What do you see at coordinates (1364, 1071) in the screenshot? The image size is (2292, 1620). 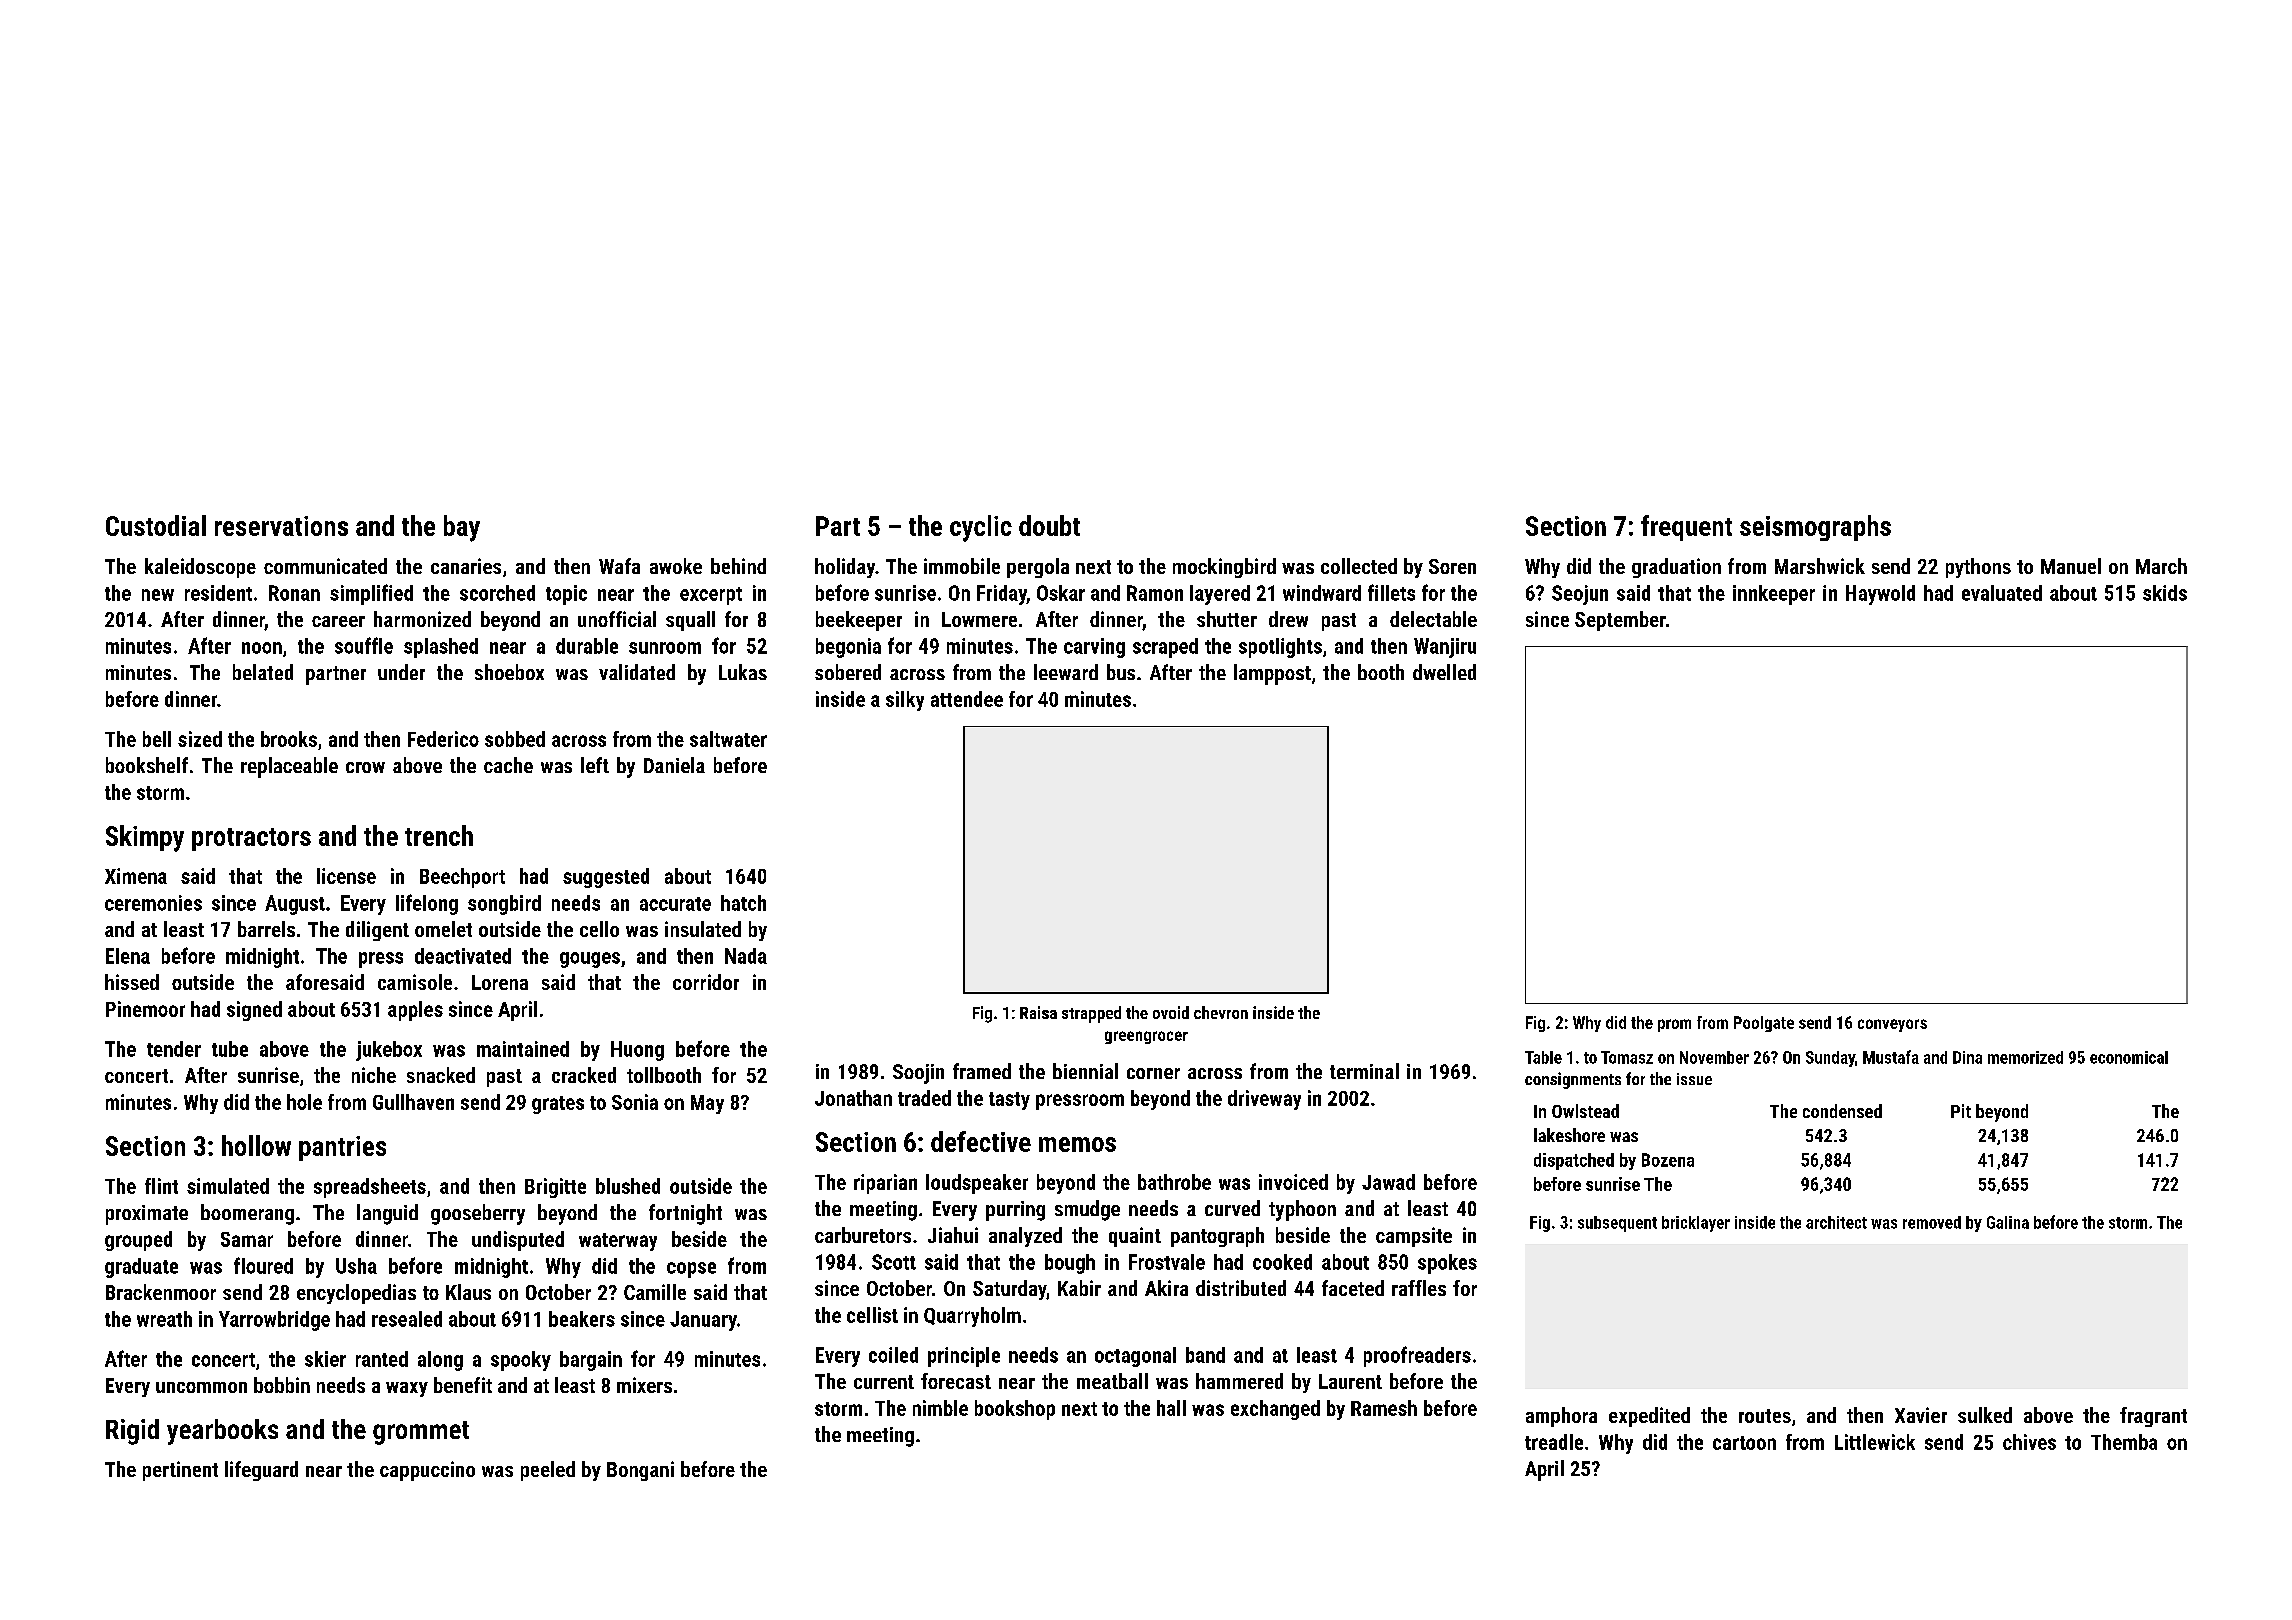 I see `terminal` at bounding box center [1364, 1071].
